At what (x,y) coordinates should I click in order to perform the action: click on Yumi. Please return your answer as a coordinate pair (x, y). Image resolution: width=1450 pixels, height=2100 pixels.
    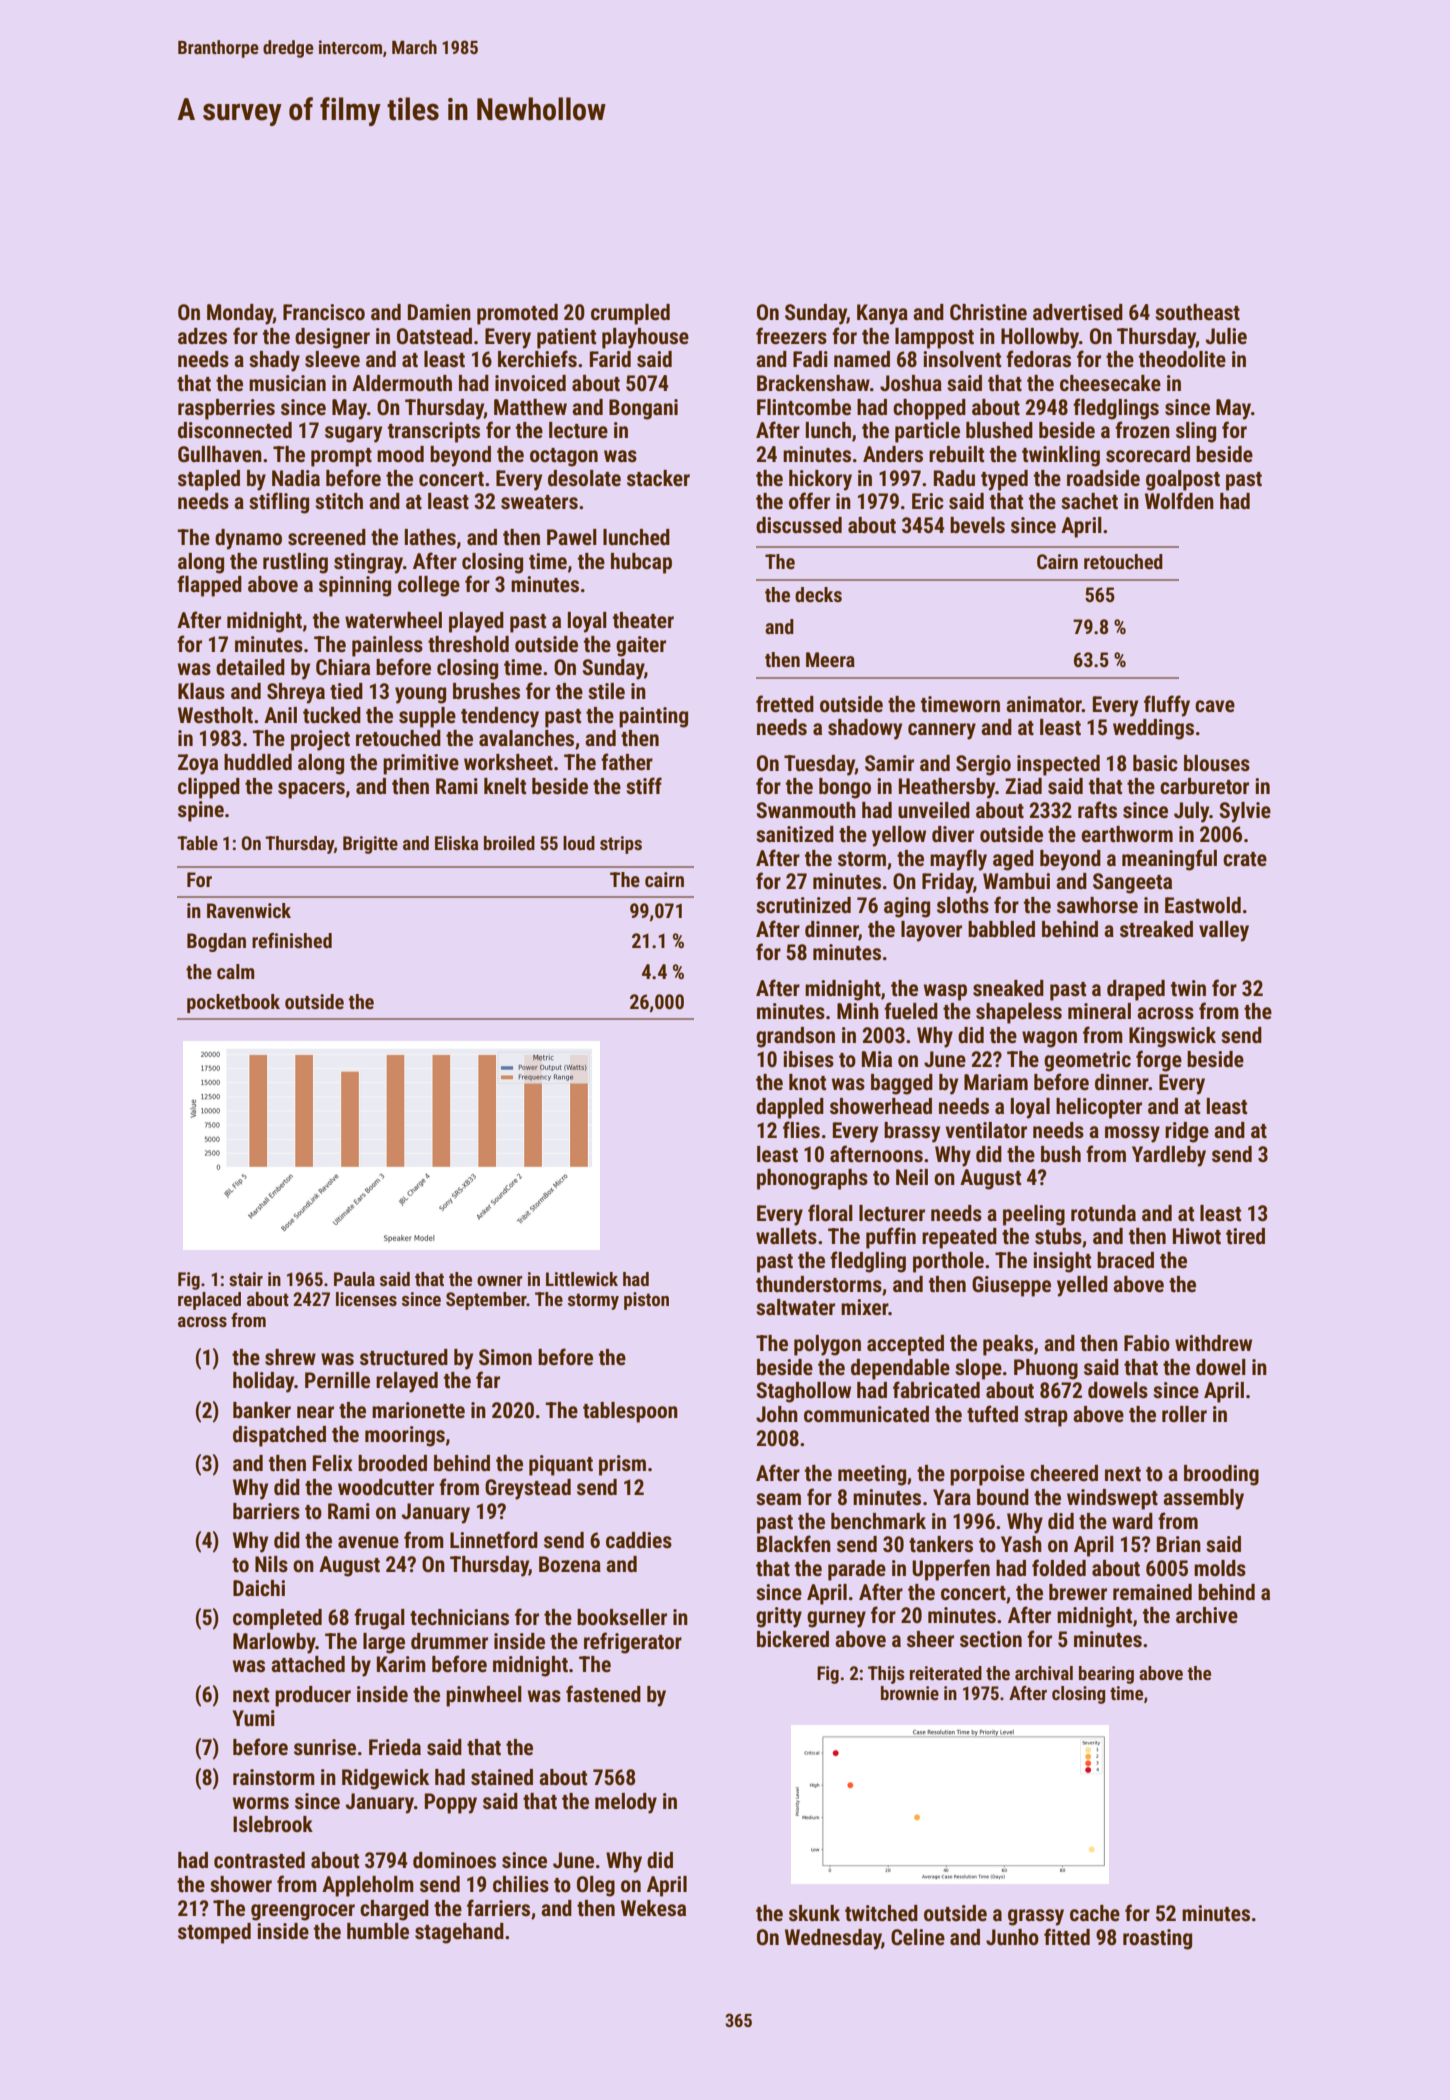
    Looking at the image, I should click on (254, 1718).
